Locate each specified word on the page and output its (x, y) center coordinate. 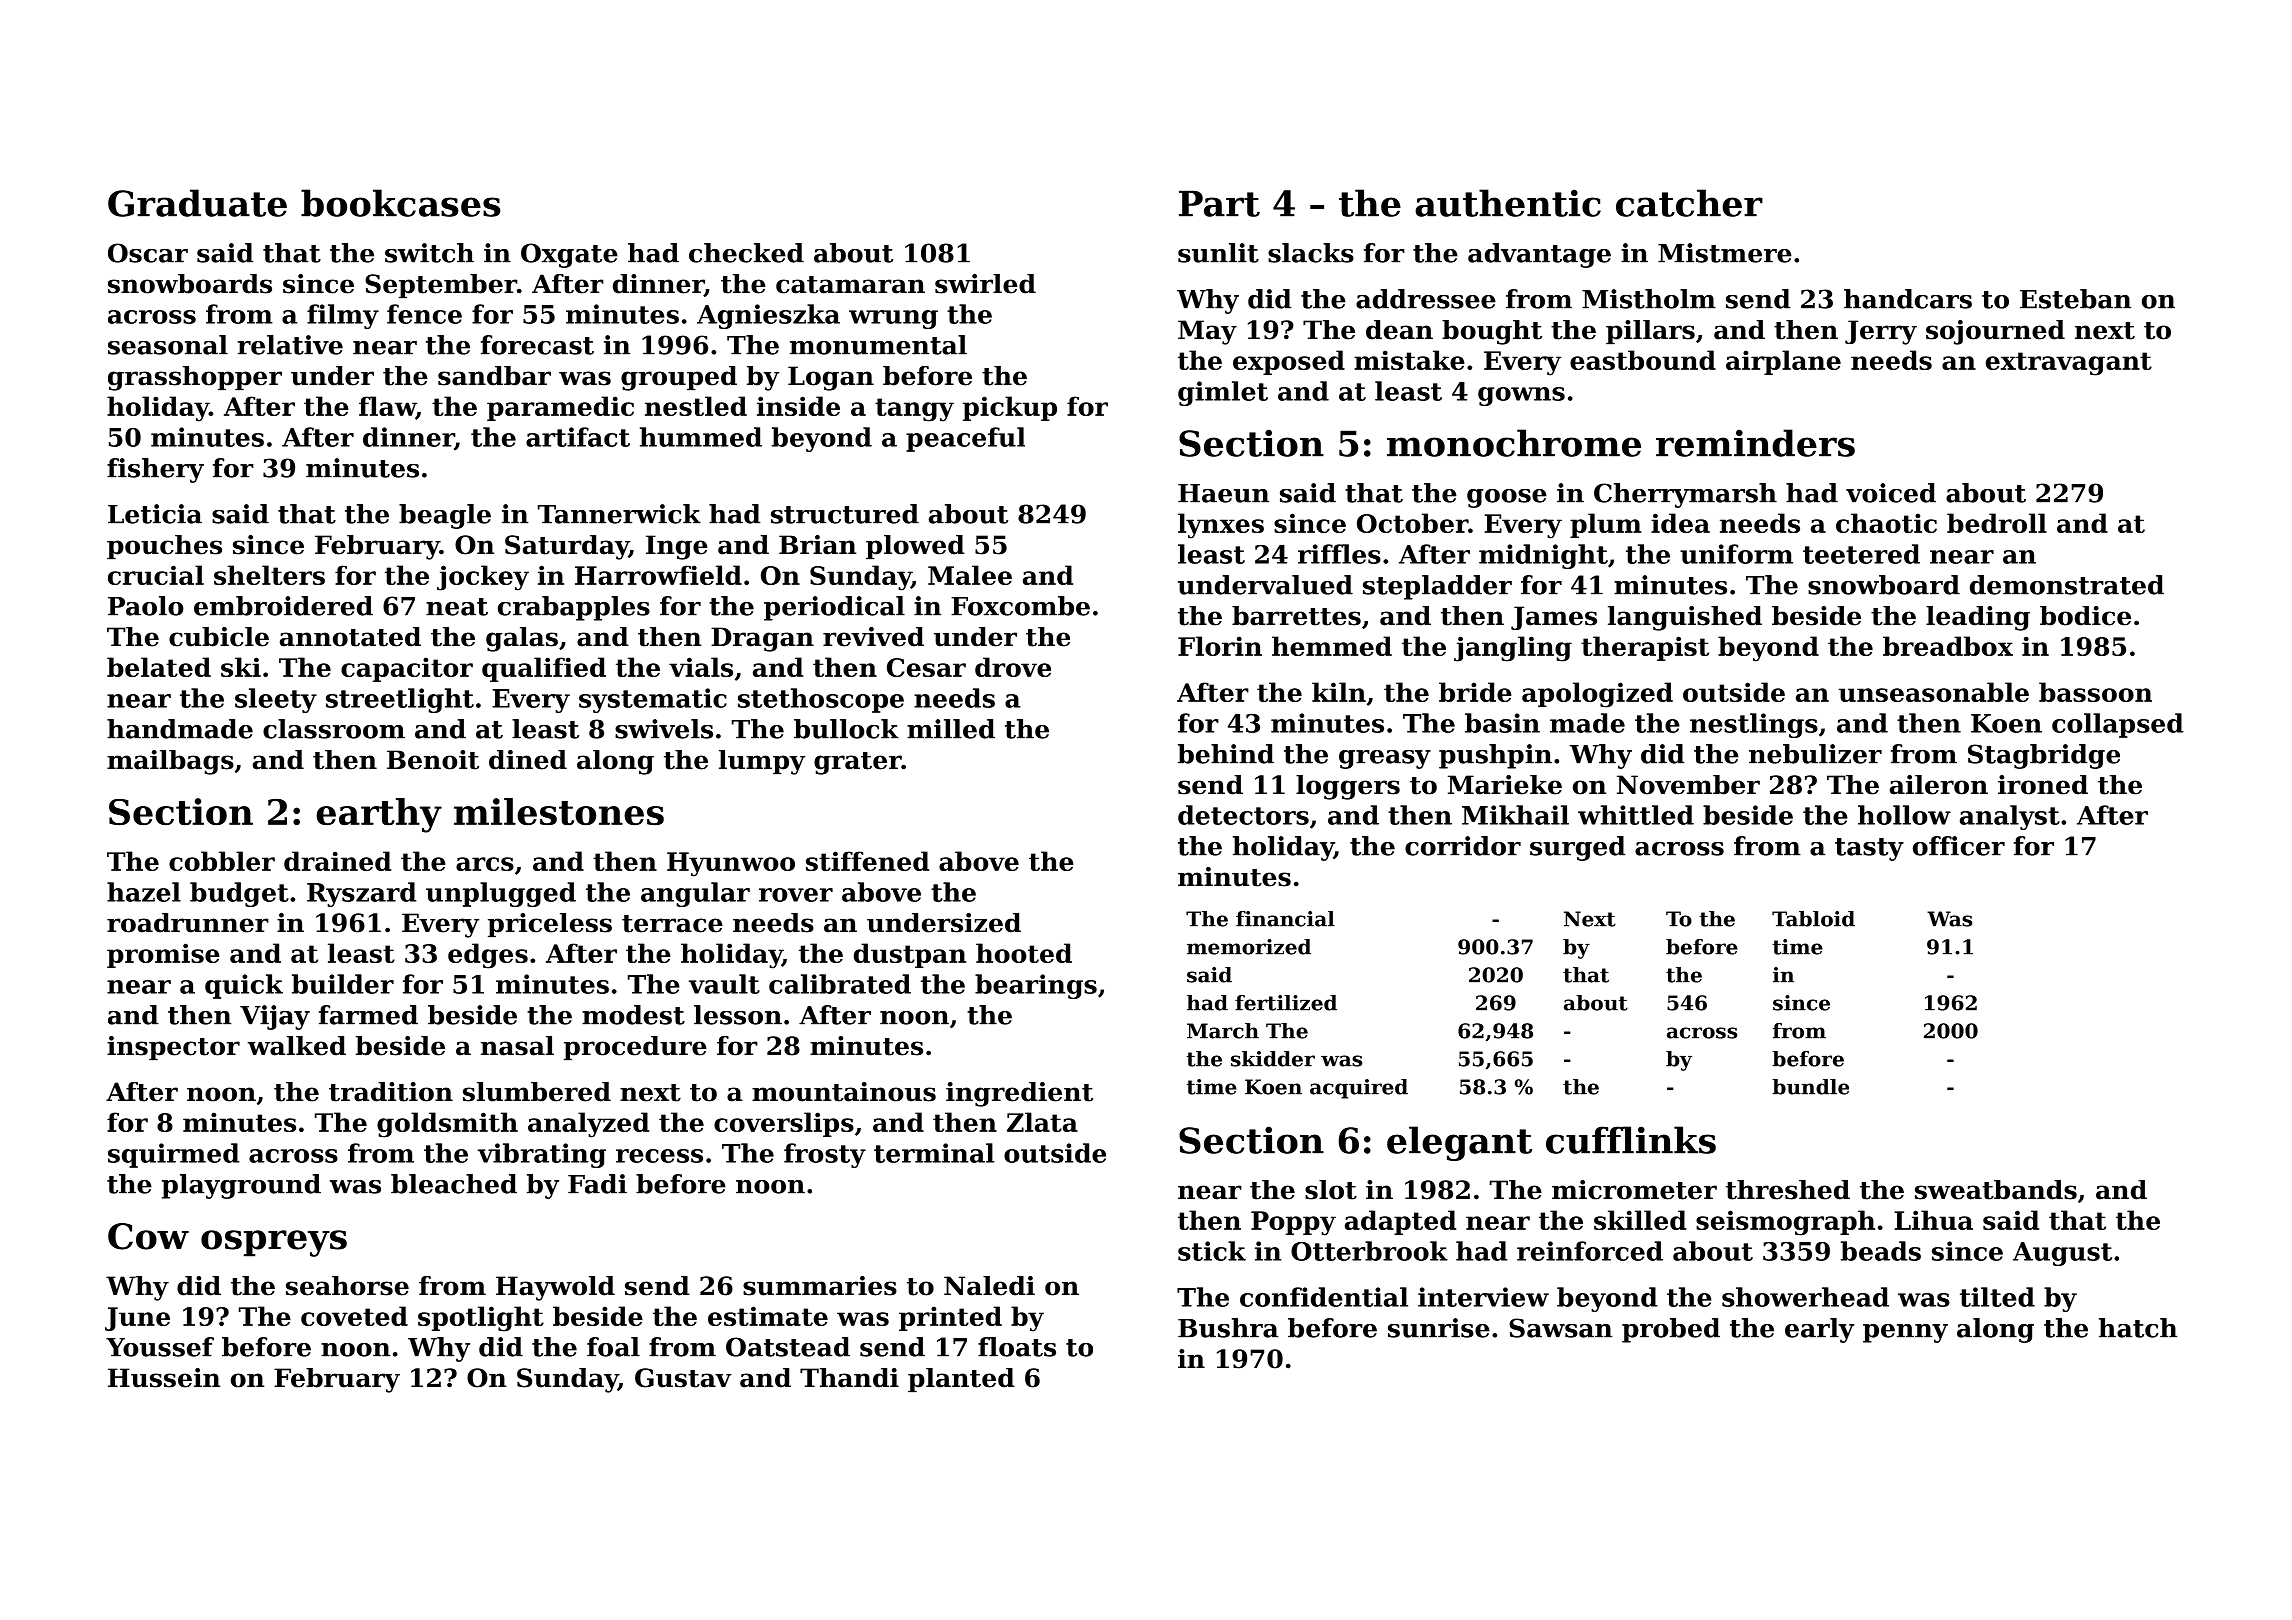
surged (1578, 848)
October (1412, 523)
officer (1959, 846)
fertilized (1286, 1003)
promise (163, 955)
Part (1219, 203)
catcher (1689, 203)
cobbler (222, 861)
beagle (445, 516)
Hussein (164, 1378)
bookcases (401, 203)
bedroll (1997, 523)
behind (1226, 754)
